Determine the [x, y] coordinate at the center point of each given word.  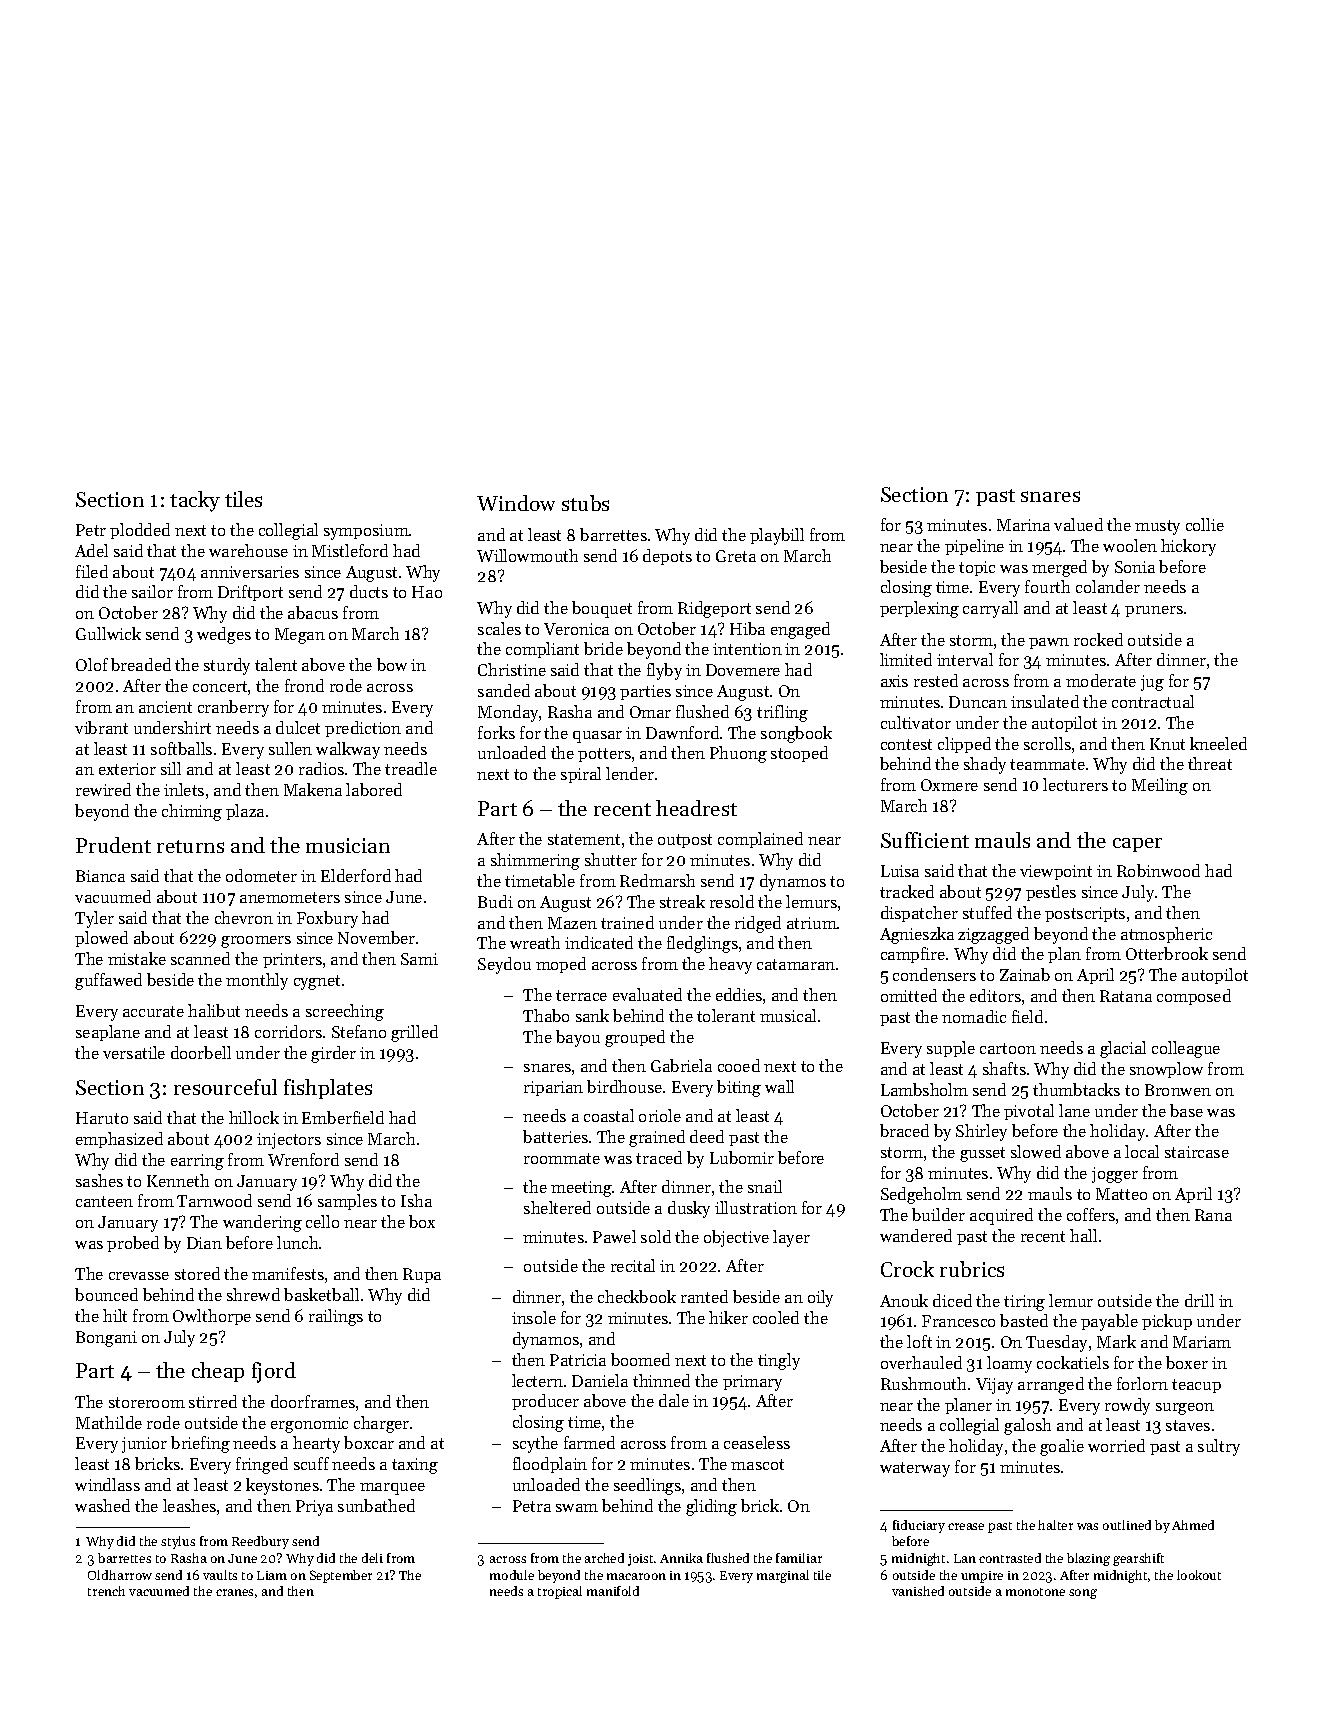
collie [1205, 524]
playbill [777, 536]
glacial [1123, 1049]
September [341, 1576]
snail [765, 1186]
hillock [254, 1117]
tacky [195, 501]
